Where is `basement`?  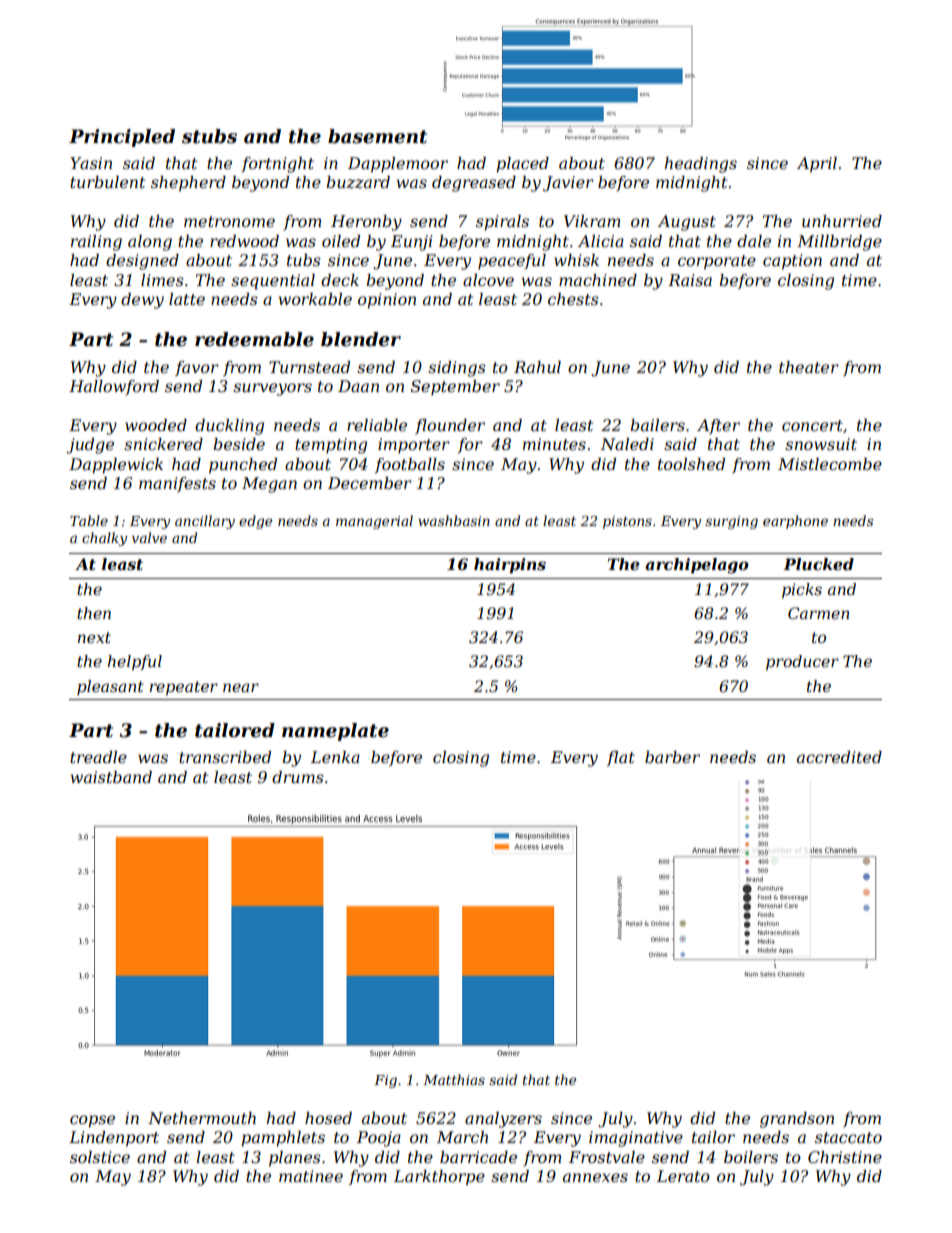
basement is located at coordinates (377, 136).
